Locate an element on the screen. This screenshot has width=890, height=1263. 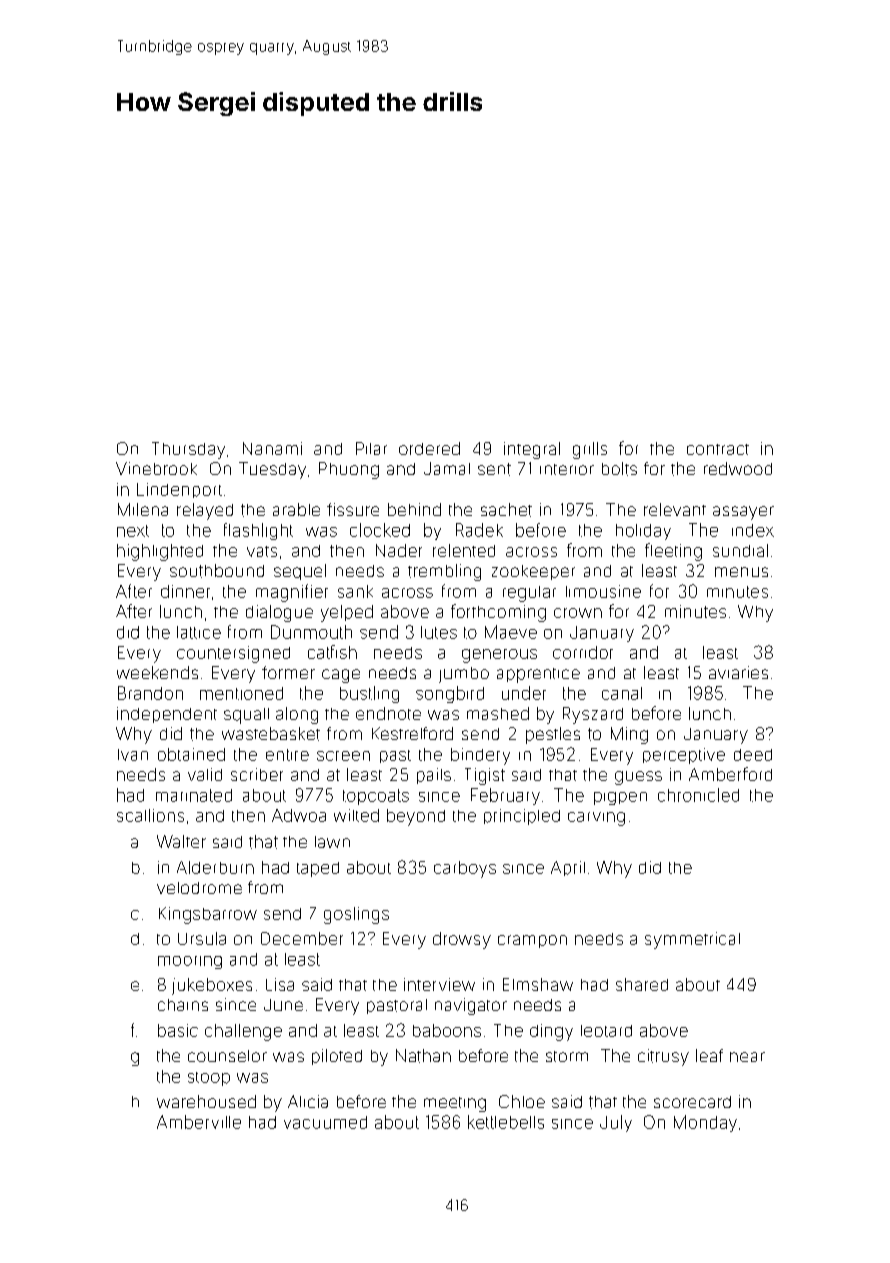
former is located at coordinates (288, 672).
